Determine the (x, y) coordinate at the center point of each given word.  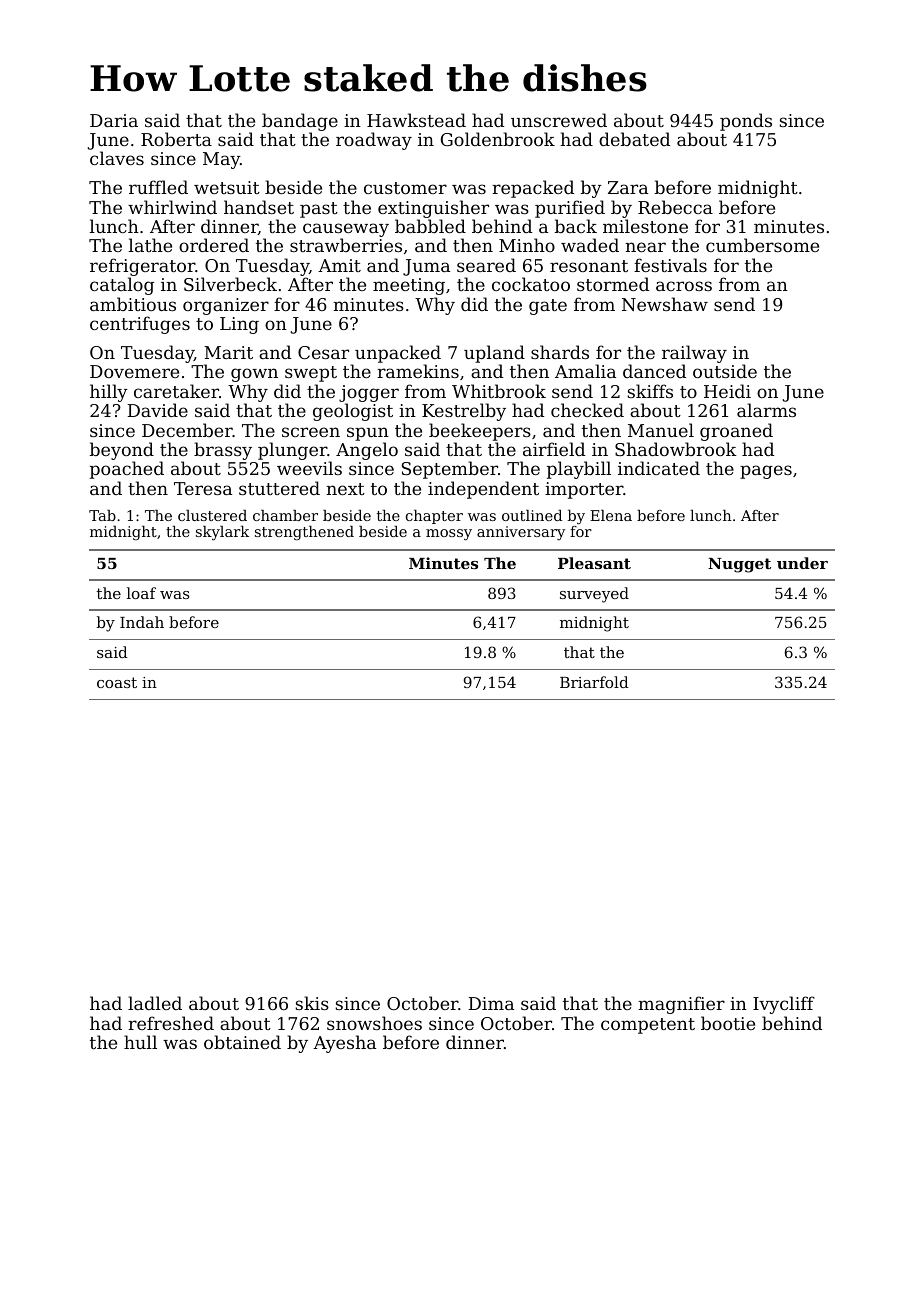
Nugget (739, 565)
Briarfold (594, 682)
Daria (114, 120)
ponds (746, 122)
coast (117, 682)
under (802, 563)
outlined (532, 515)
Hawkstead (416, 120)
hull (140, 1042)
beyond (122, 451)
